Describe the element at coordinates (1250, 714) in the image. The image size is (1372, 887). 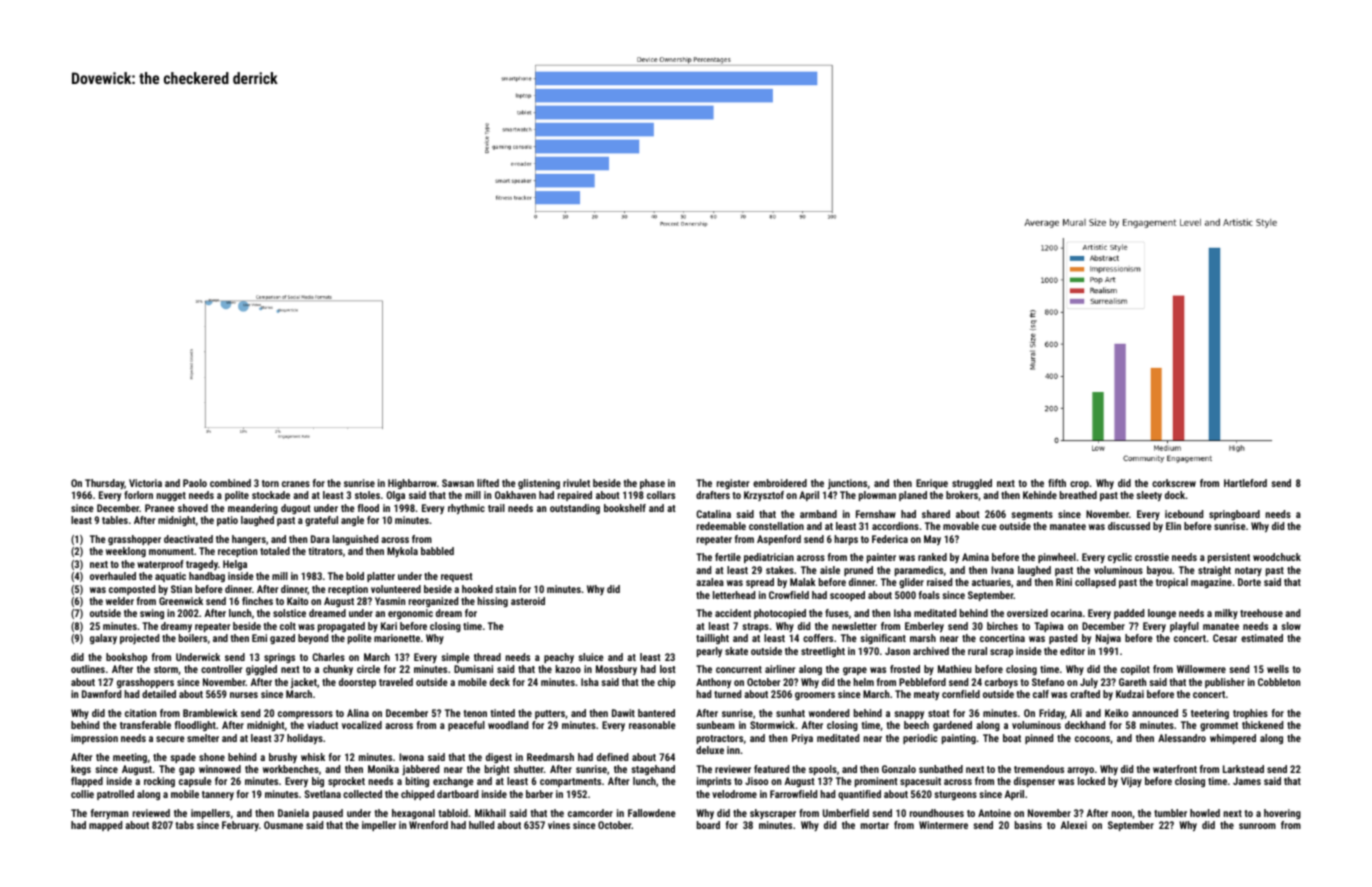
I see `trophies` at that location.
